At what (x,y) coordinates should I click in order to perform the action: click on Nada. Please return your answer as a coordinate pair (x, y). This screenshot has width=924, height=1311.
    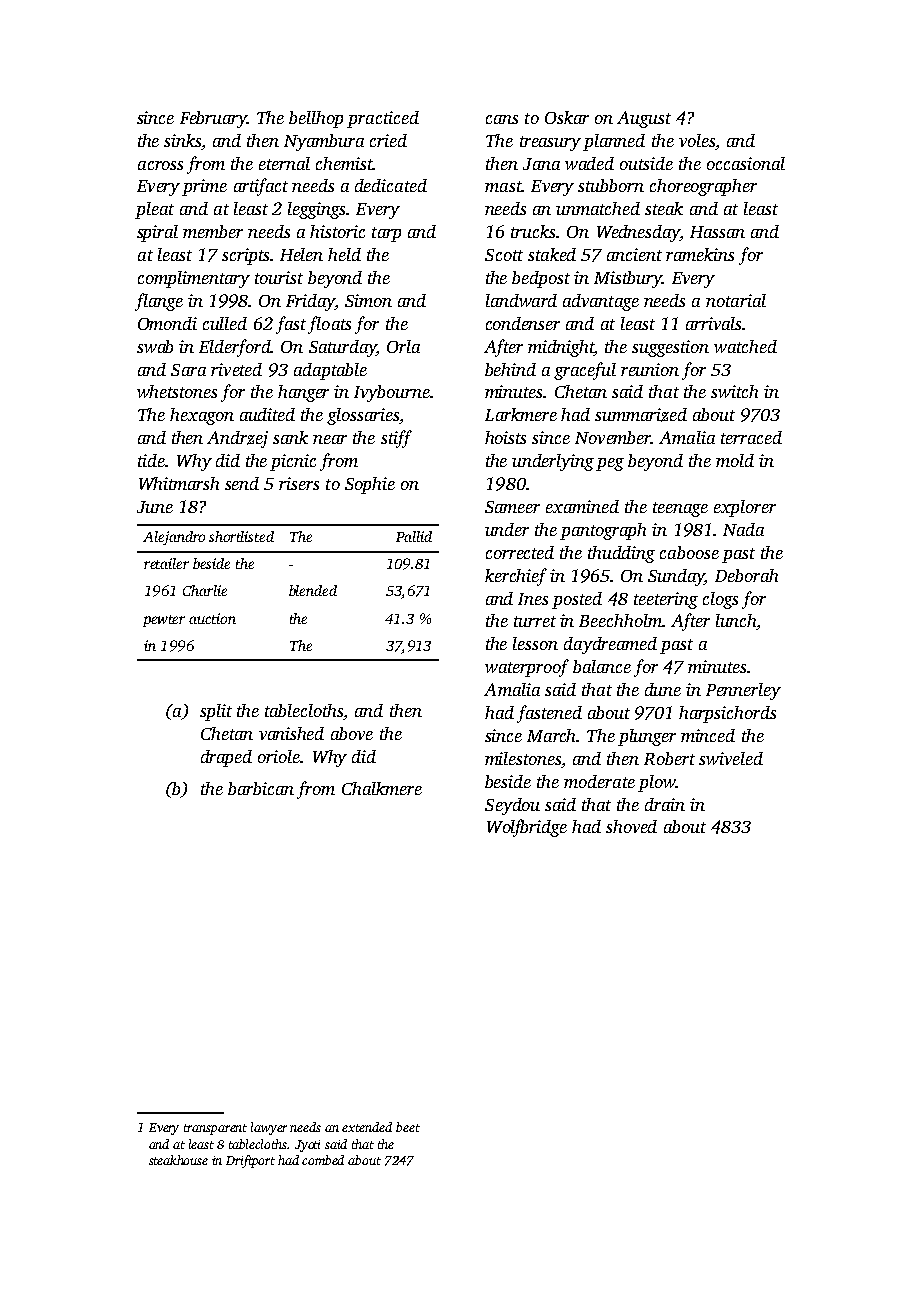
    Looking at the image, I should click on (743, 529).
